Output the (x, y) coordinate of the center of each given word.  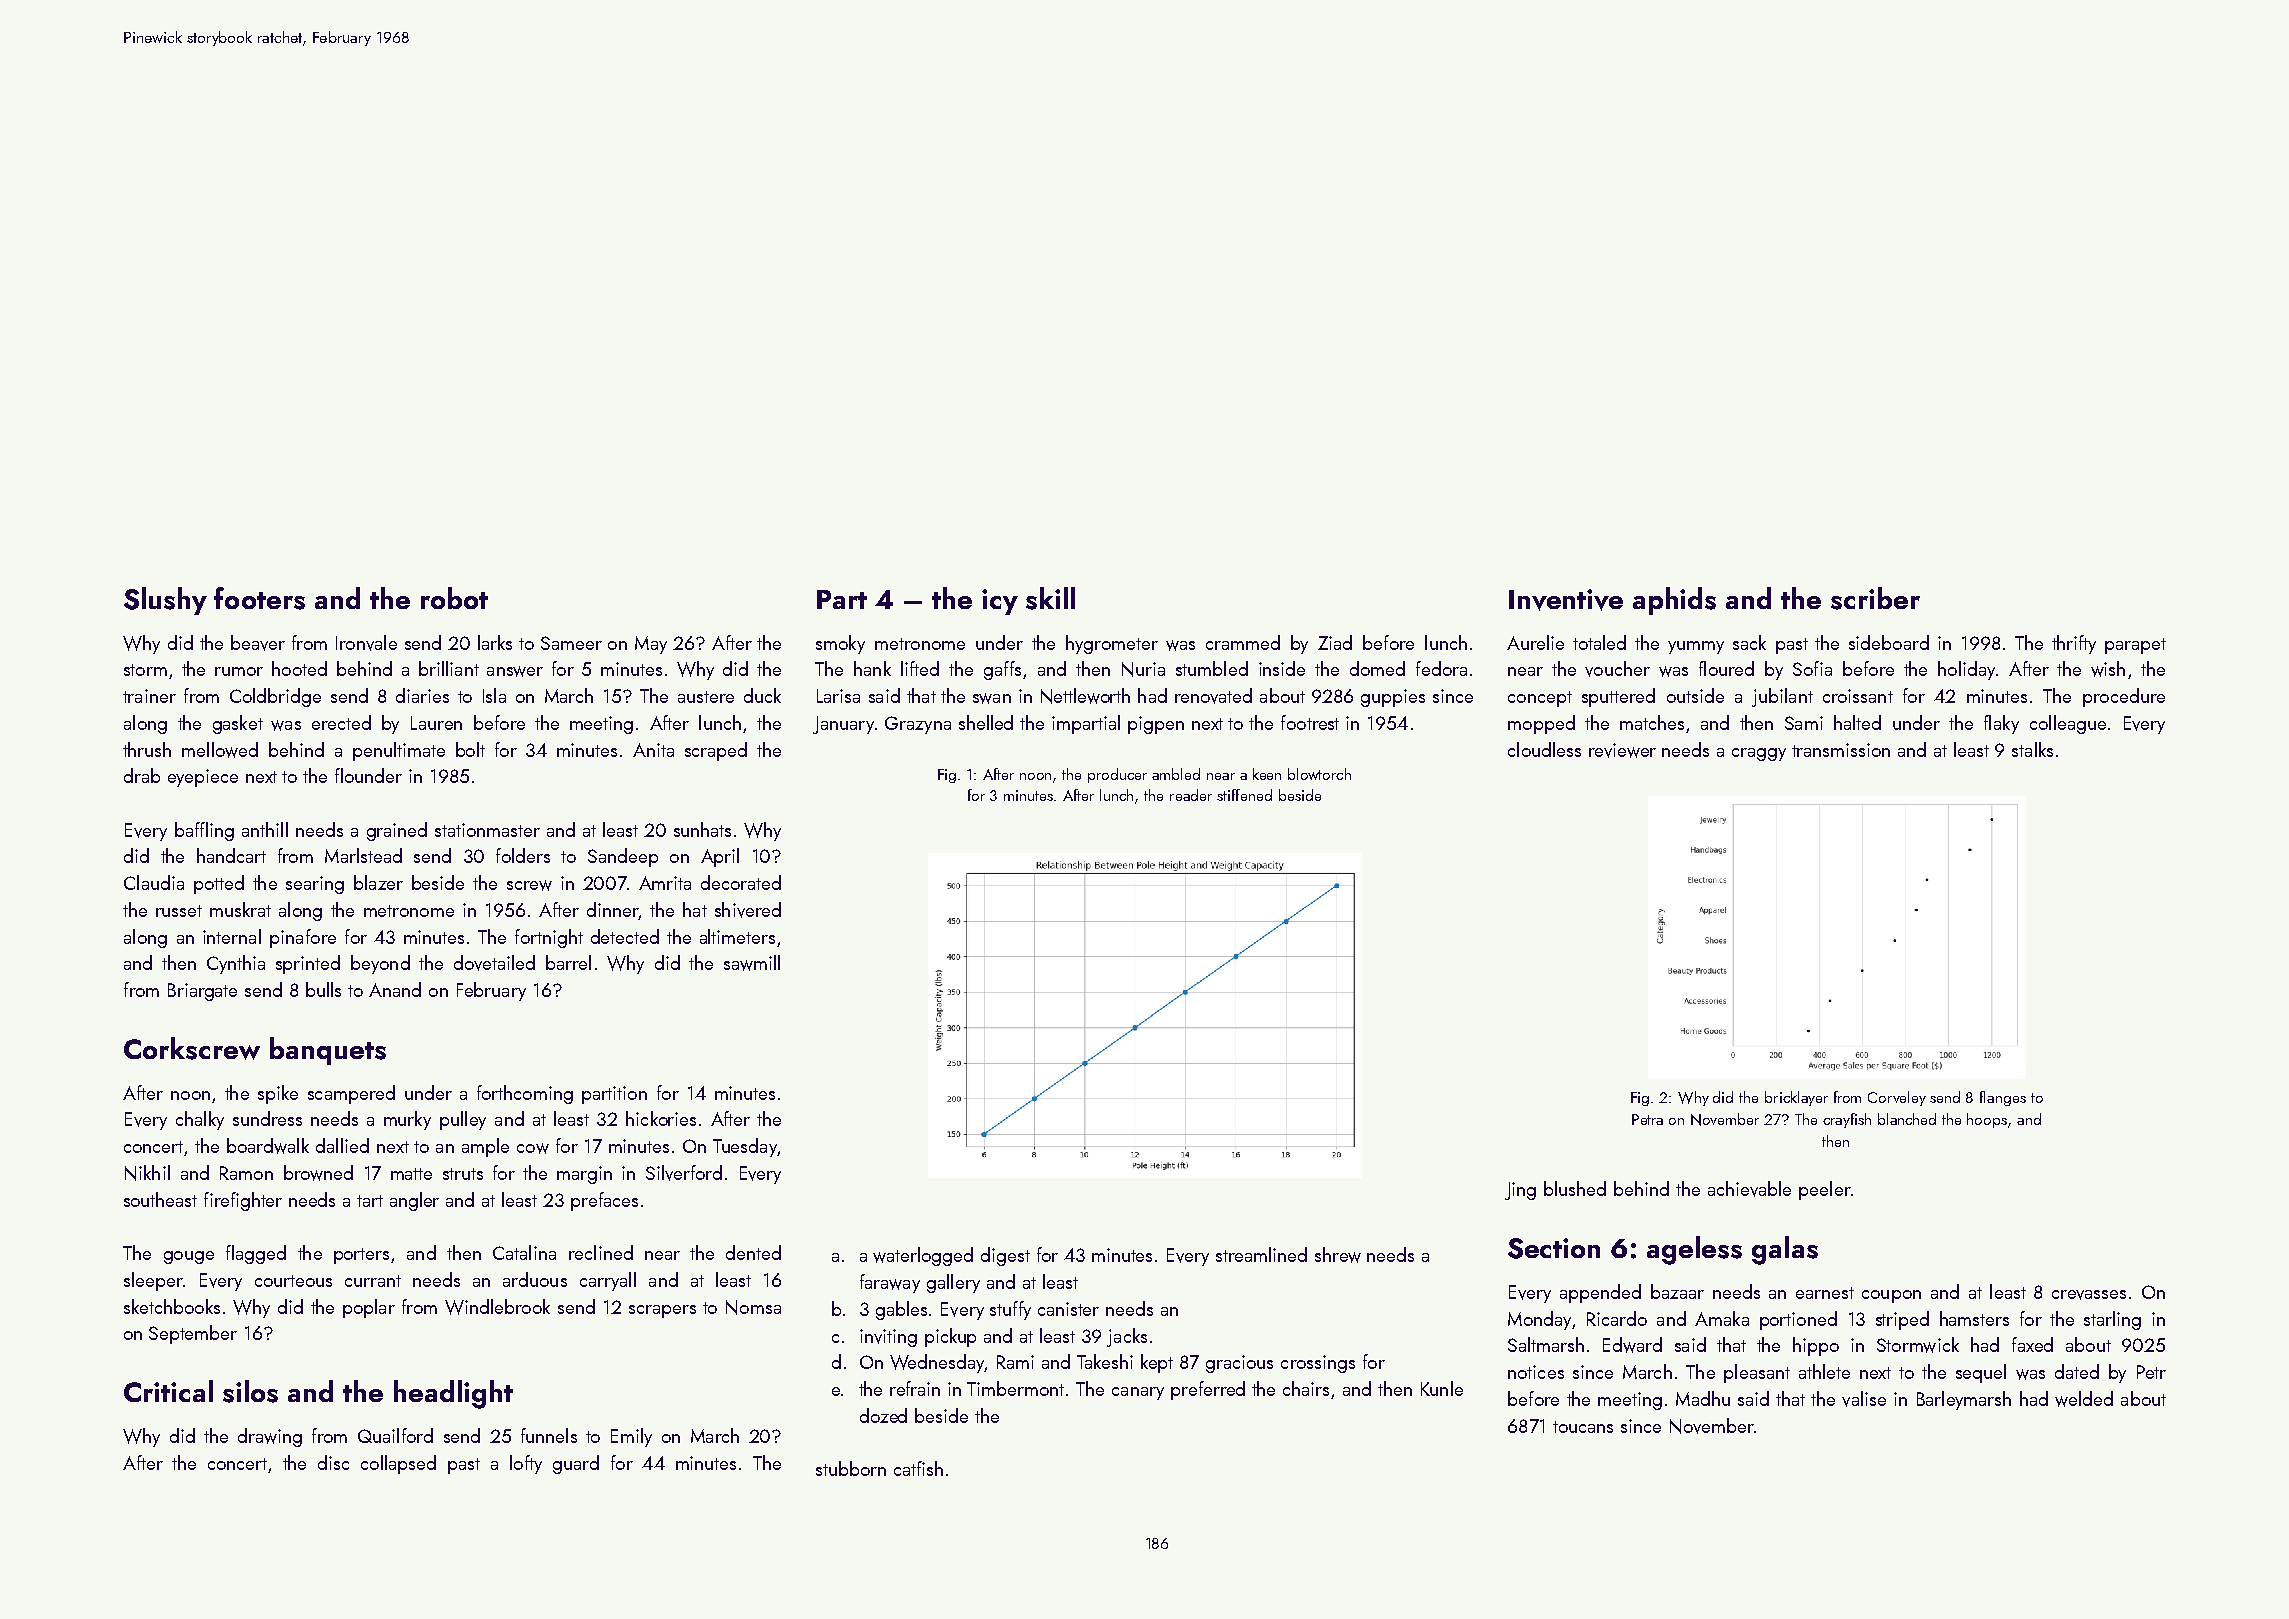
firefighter (243, 1201)
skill (1050, 598)
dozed (883, 1415)
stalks (2032, 749)
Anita (653, 750)
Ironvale (366, 643)
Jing (1520, 1191)
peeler (1825, 1190)
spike (278, 1094)
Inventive (1566, 600)
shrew (1338, 1255)
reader (1191, 795)
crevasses (2089, 1295)
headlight (453, 1394)
